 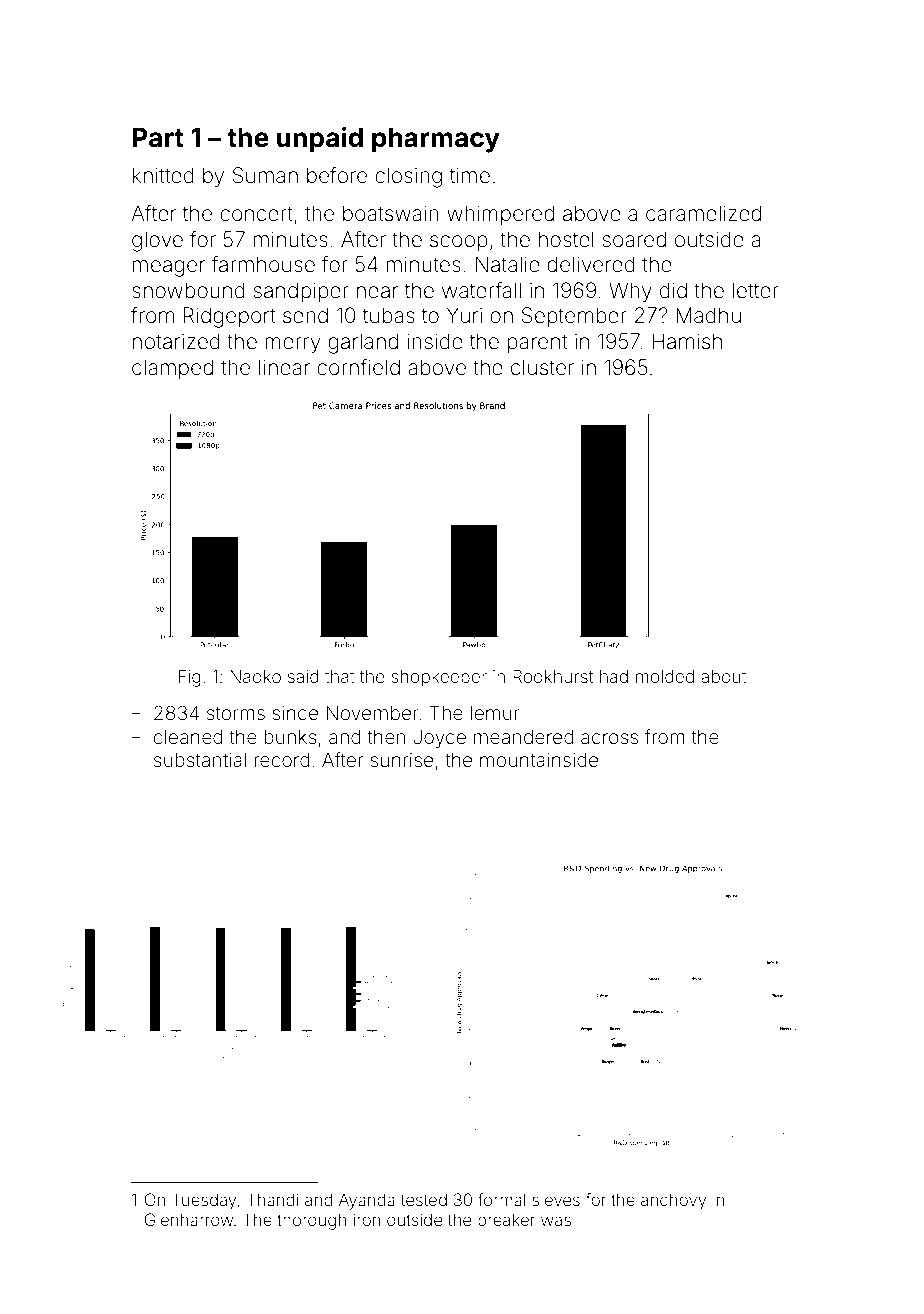 What do you see at coordinates (439, 678) in the screenshot?
I see `shopkeeper` at bounding box center [439, 678].
